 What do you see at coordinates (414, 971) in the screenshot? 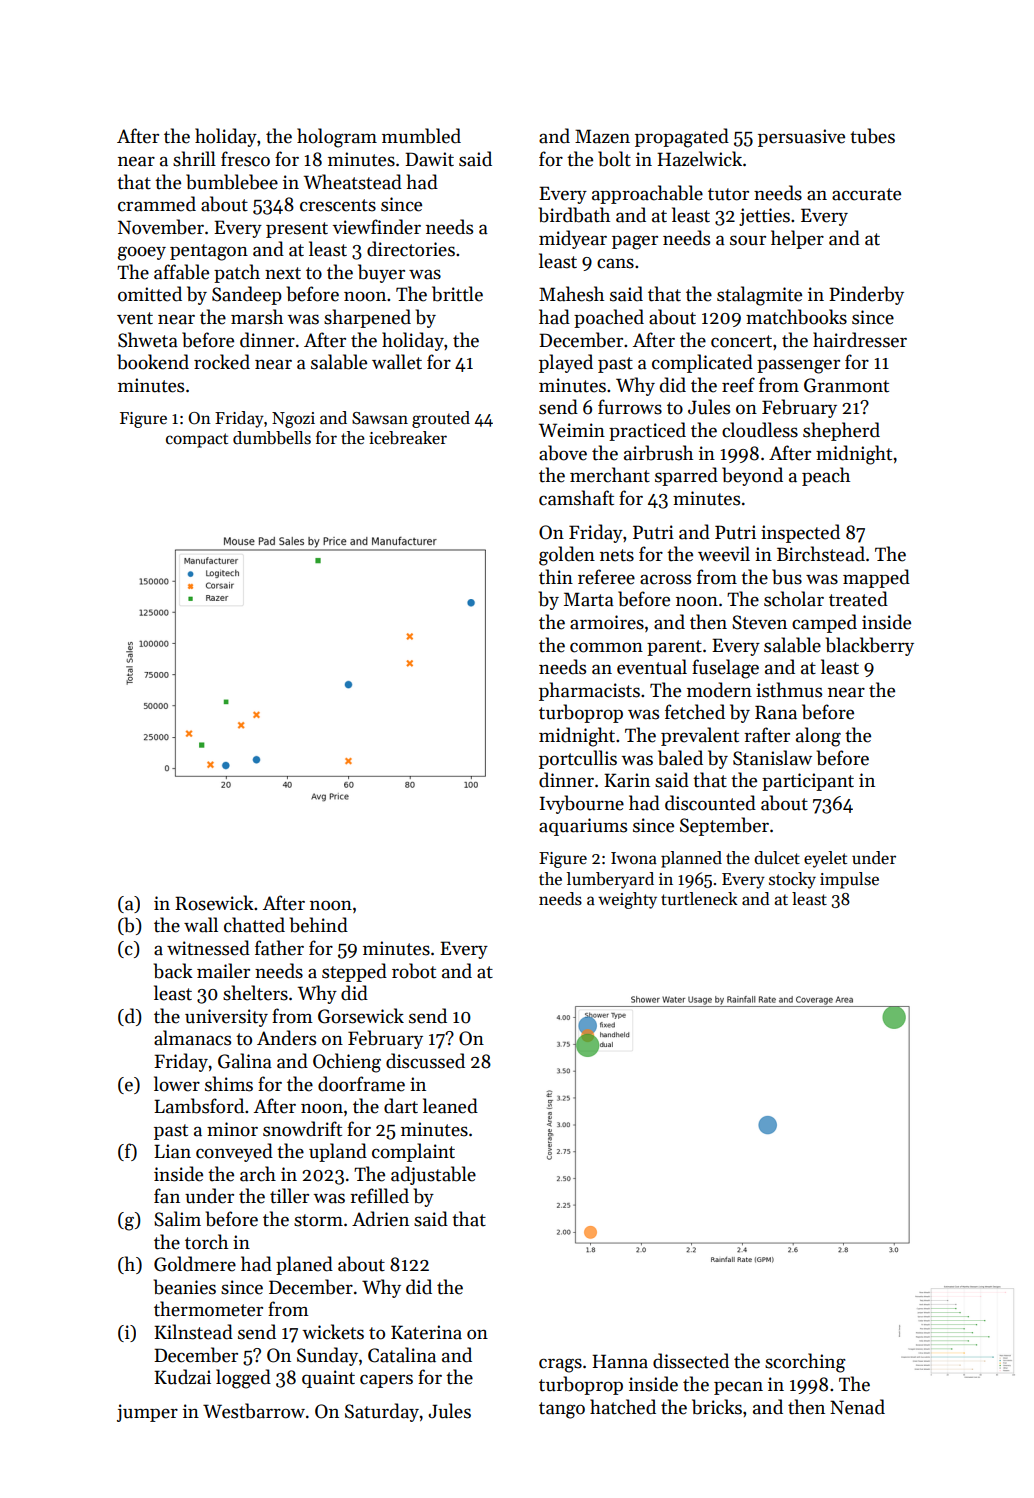
I see `robot` at bounding box center [414, 971].
